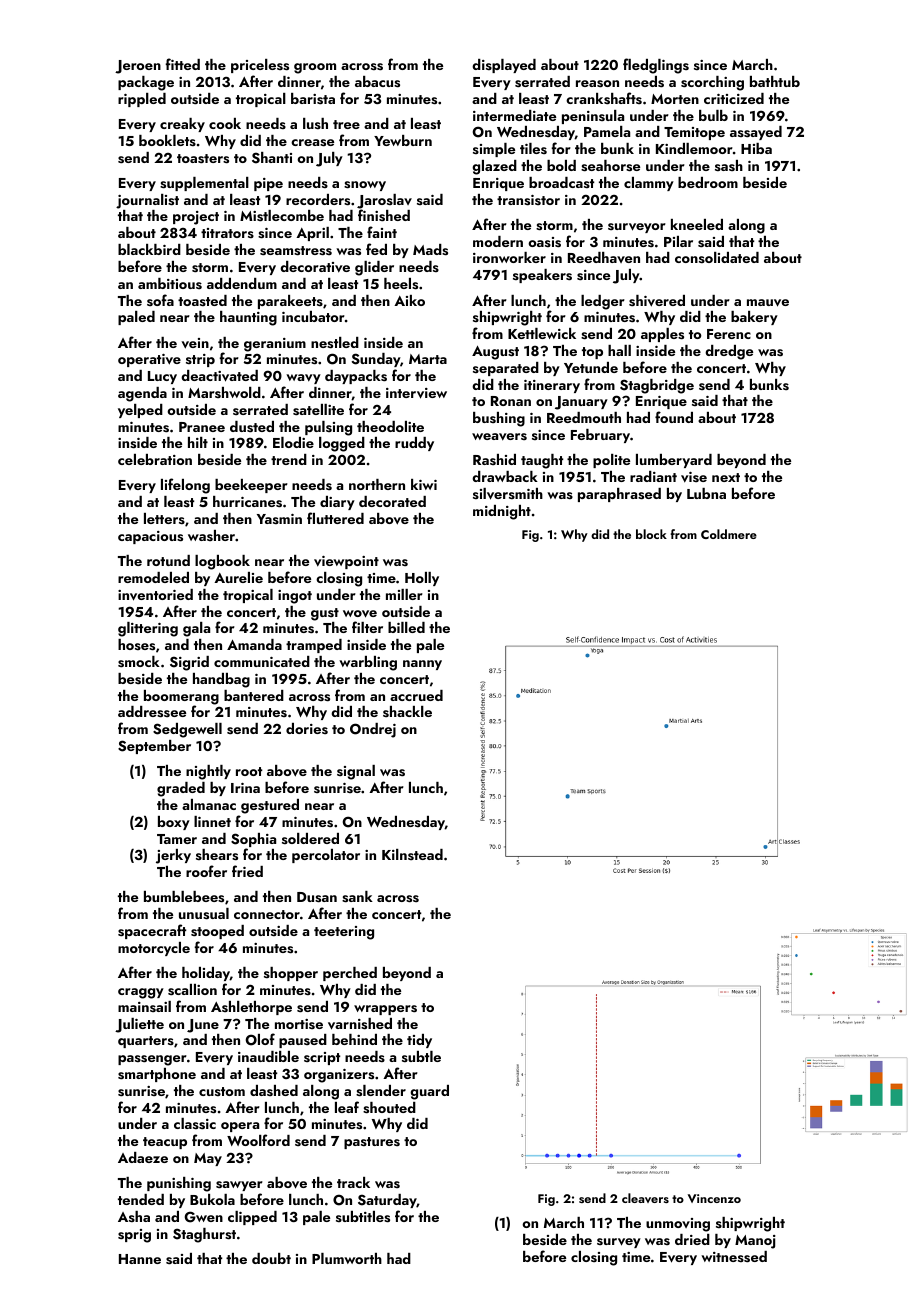 This screenshot has width=924, height=1308. Describe the element at coordinates (419, 1041) in the screenshot. I see `tidy` at that location.
